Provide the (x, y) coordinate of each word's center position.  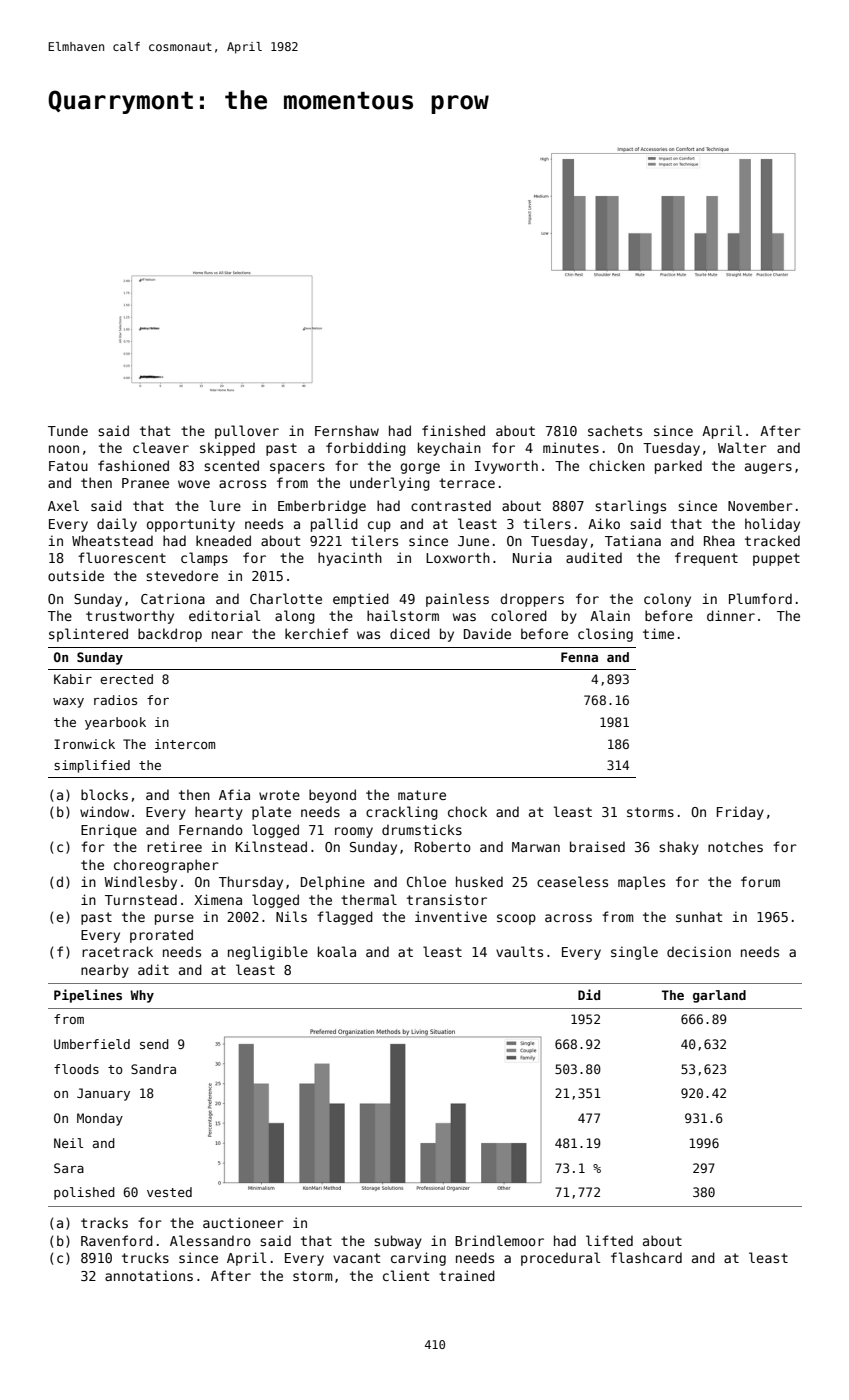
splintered (88, 635)
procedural (561, 1259)
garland (719, 996)
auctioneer (243, 1222)
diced (410, 633)
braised (597, 846)
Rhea (719, 540)
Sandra (153, 1069)
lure (225, 505)
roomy (354, 832)
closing (605, 635)
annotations (149, 1275)
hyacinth (350, 559)
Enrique (109, 831)
